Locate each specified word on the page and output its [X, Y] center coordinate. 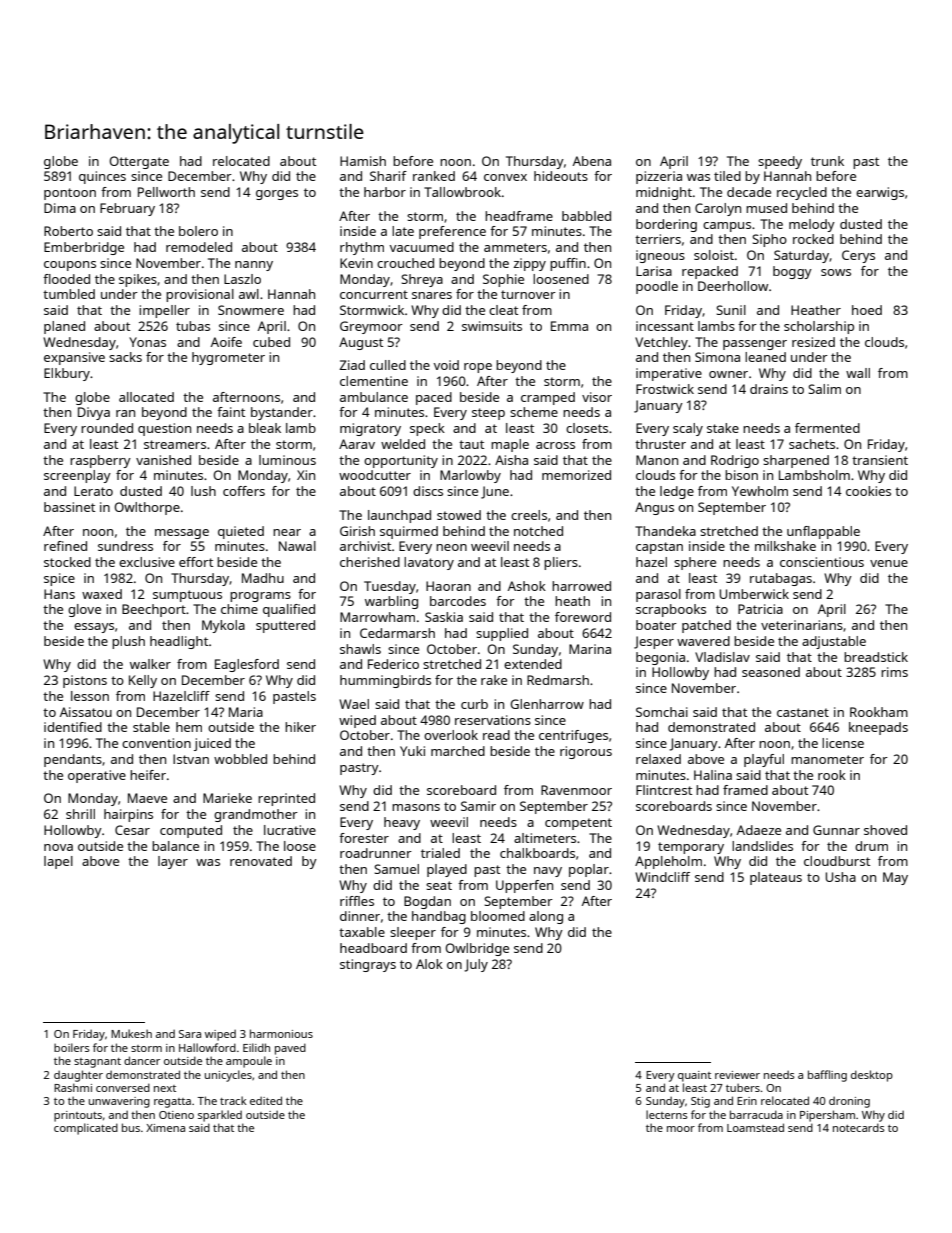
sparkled [220, 1116]
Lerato [93, 491]
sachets [812, 444]
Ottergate [139, 162]
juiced [212, 744]
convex [505, 177]
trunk [827, 161]
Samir [478, 806]
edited [266, 1100]
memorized [576, 475]
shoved [885, 830]
